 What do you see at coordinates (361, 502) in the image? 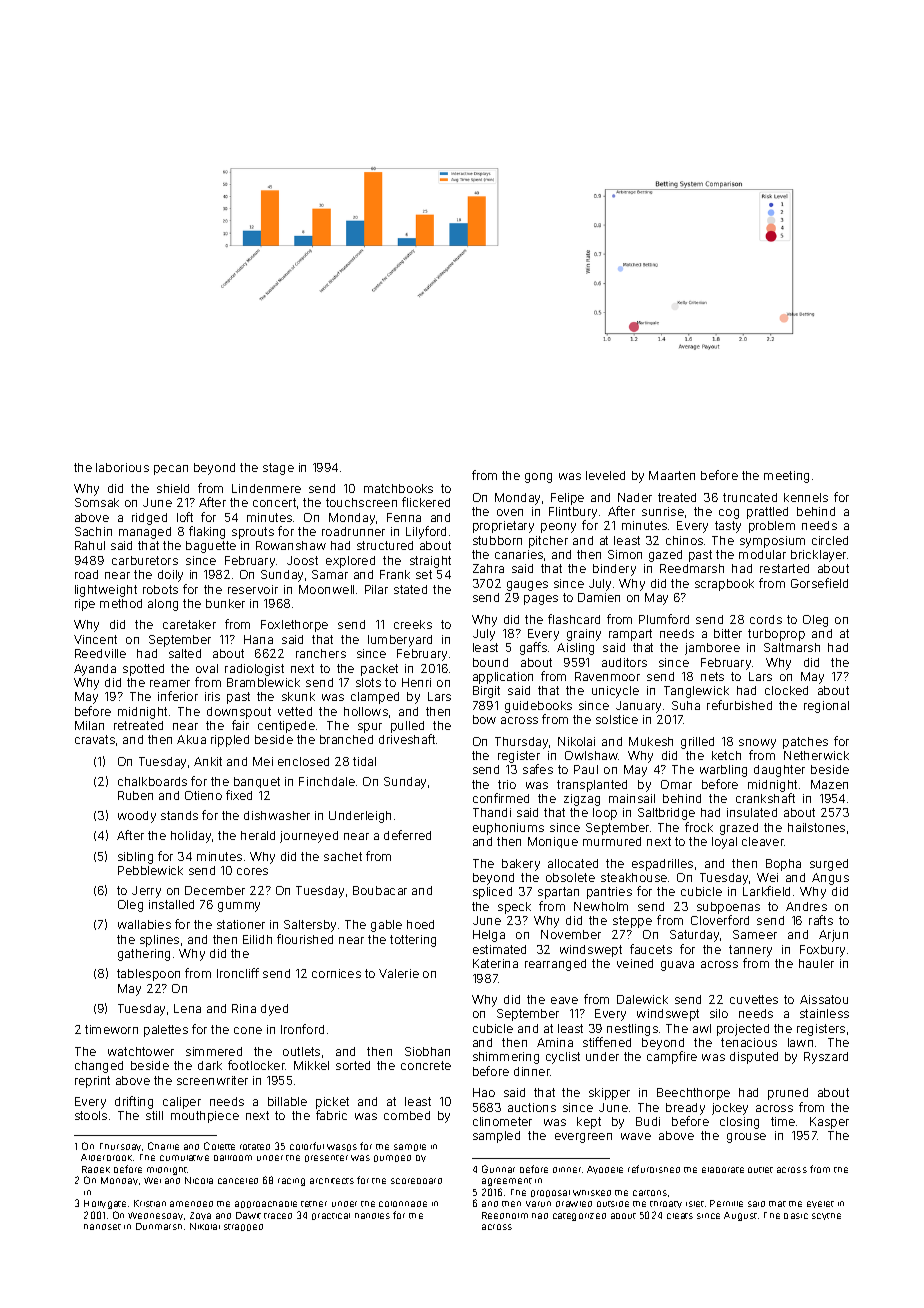
I see `touchscreen` at bounding box center [361, 502].
